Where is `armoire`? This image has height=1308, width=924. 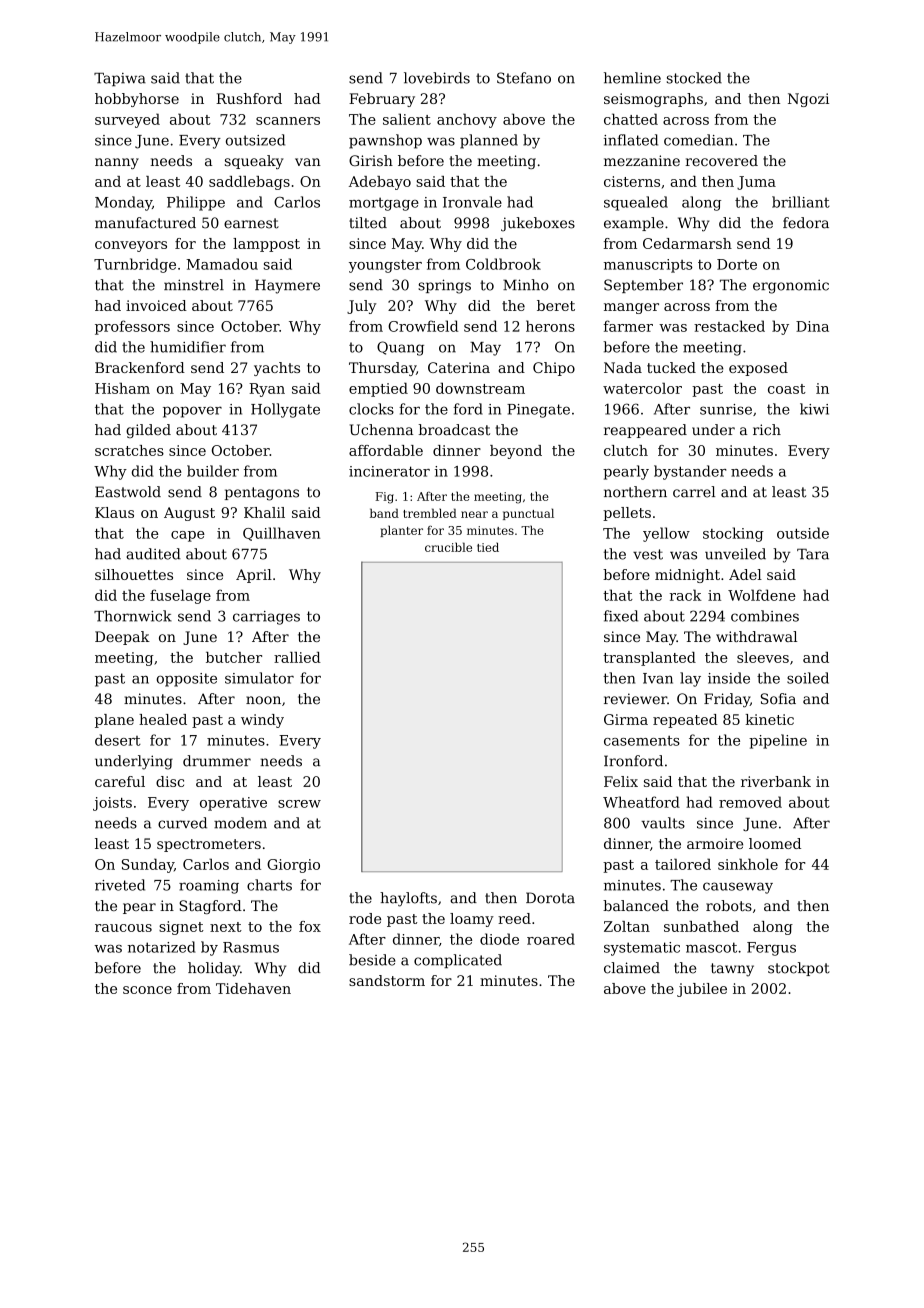 armoire is located at coordinates (715, 843).
